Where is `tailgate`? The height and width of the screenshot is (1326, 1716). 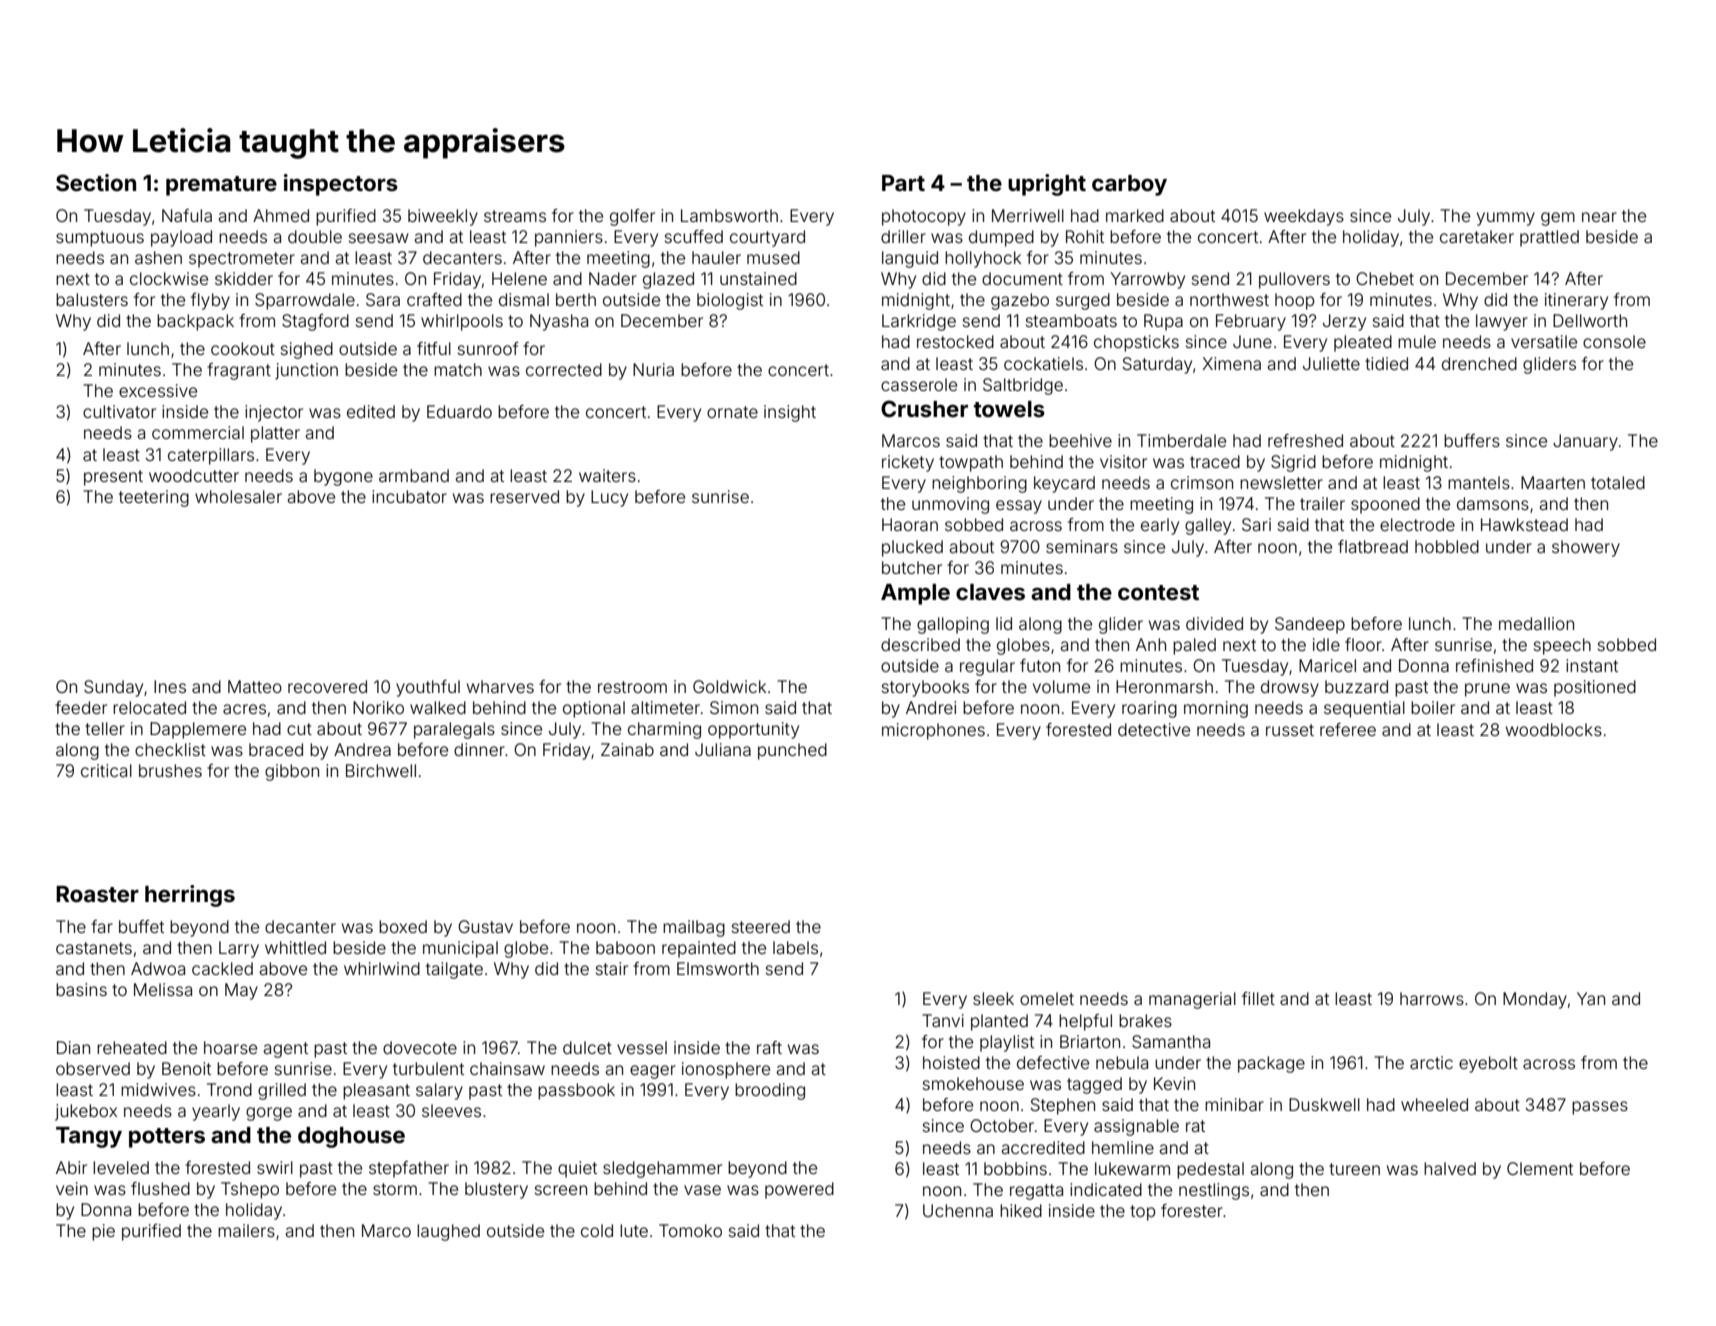
tailgate is located at coordinates (454, 970).
